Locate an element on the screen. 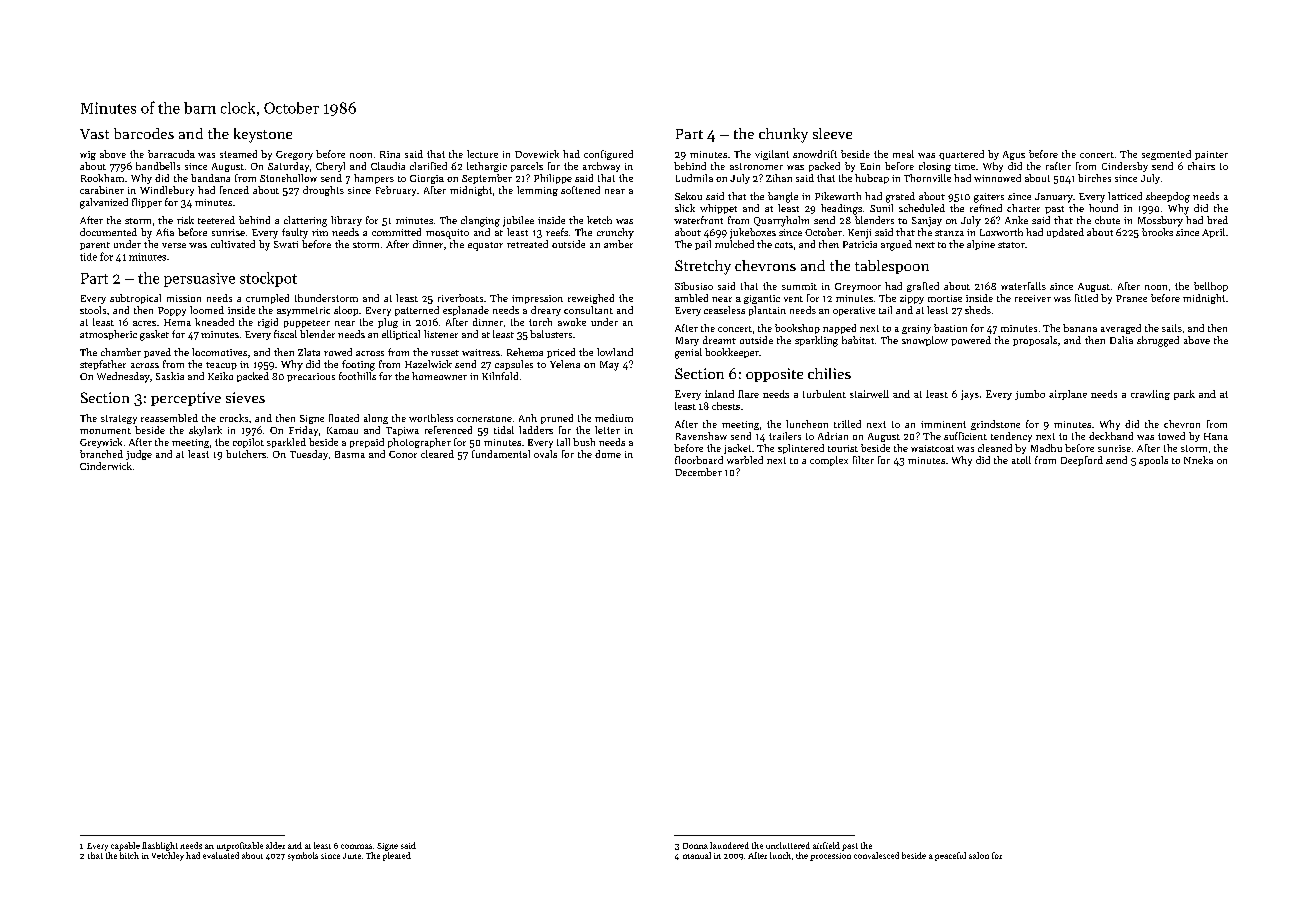 The height and width of the screenshot is (924, 1308). May is located at coordinates (609, 366).
